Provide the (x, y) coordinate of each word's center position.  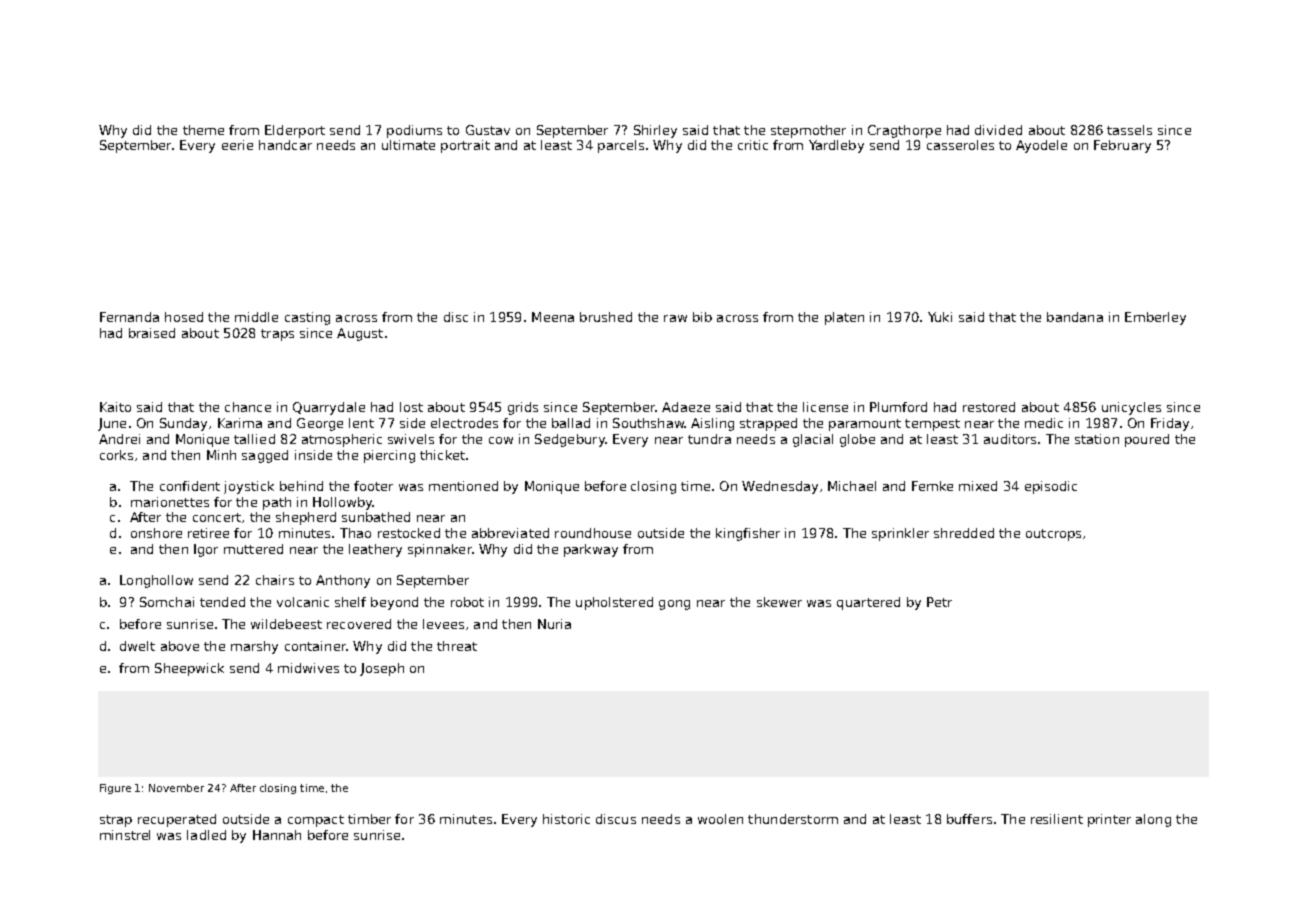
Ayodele (1041, 146)
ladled (206, 835)
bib (702, 317)
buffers (969, 819)
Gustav (488, 130)
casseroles (960, 145)
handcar (285, 145)
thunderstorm (793, 819)
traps (277, 335)
